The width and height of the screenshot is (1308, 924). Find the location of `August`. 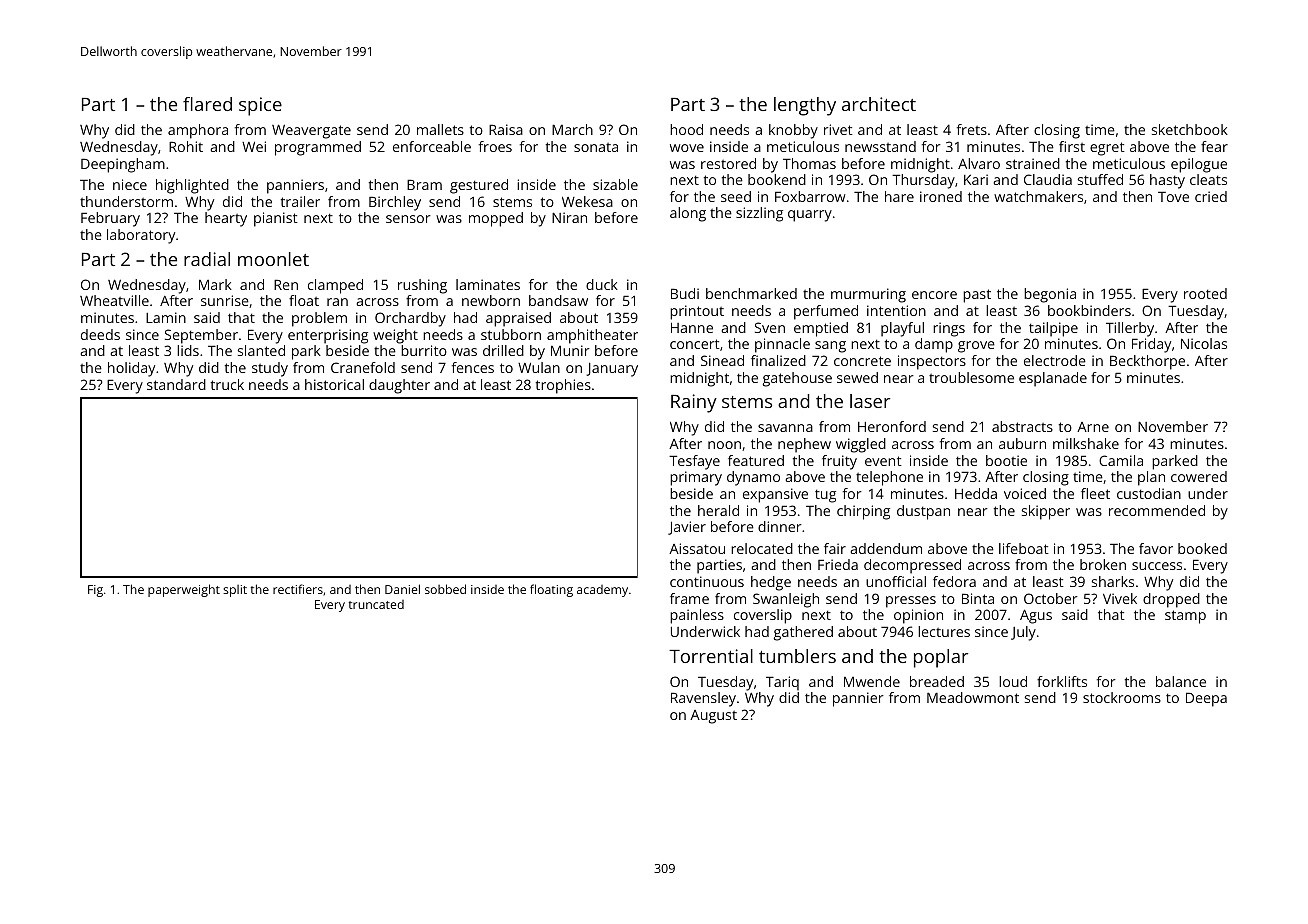

August is located at coordinates (713, 717).
